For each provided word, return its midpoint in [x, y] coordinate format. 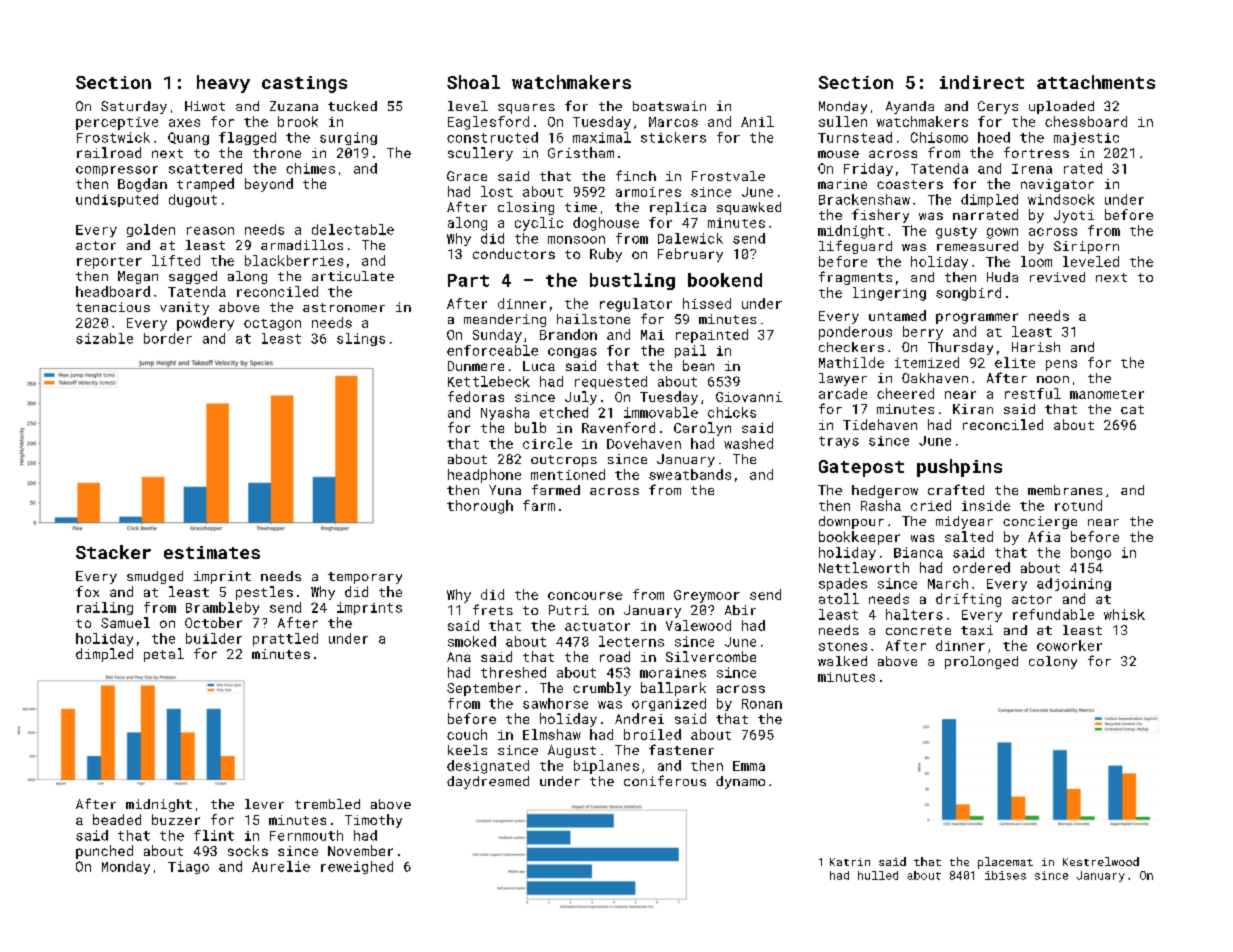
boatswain [669, 106]
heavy [223, 84]
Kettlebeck [489, 381]
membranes [1065, 490]
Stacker [113, 552]
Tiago [188, 867]
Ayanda [910, 107]
